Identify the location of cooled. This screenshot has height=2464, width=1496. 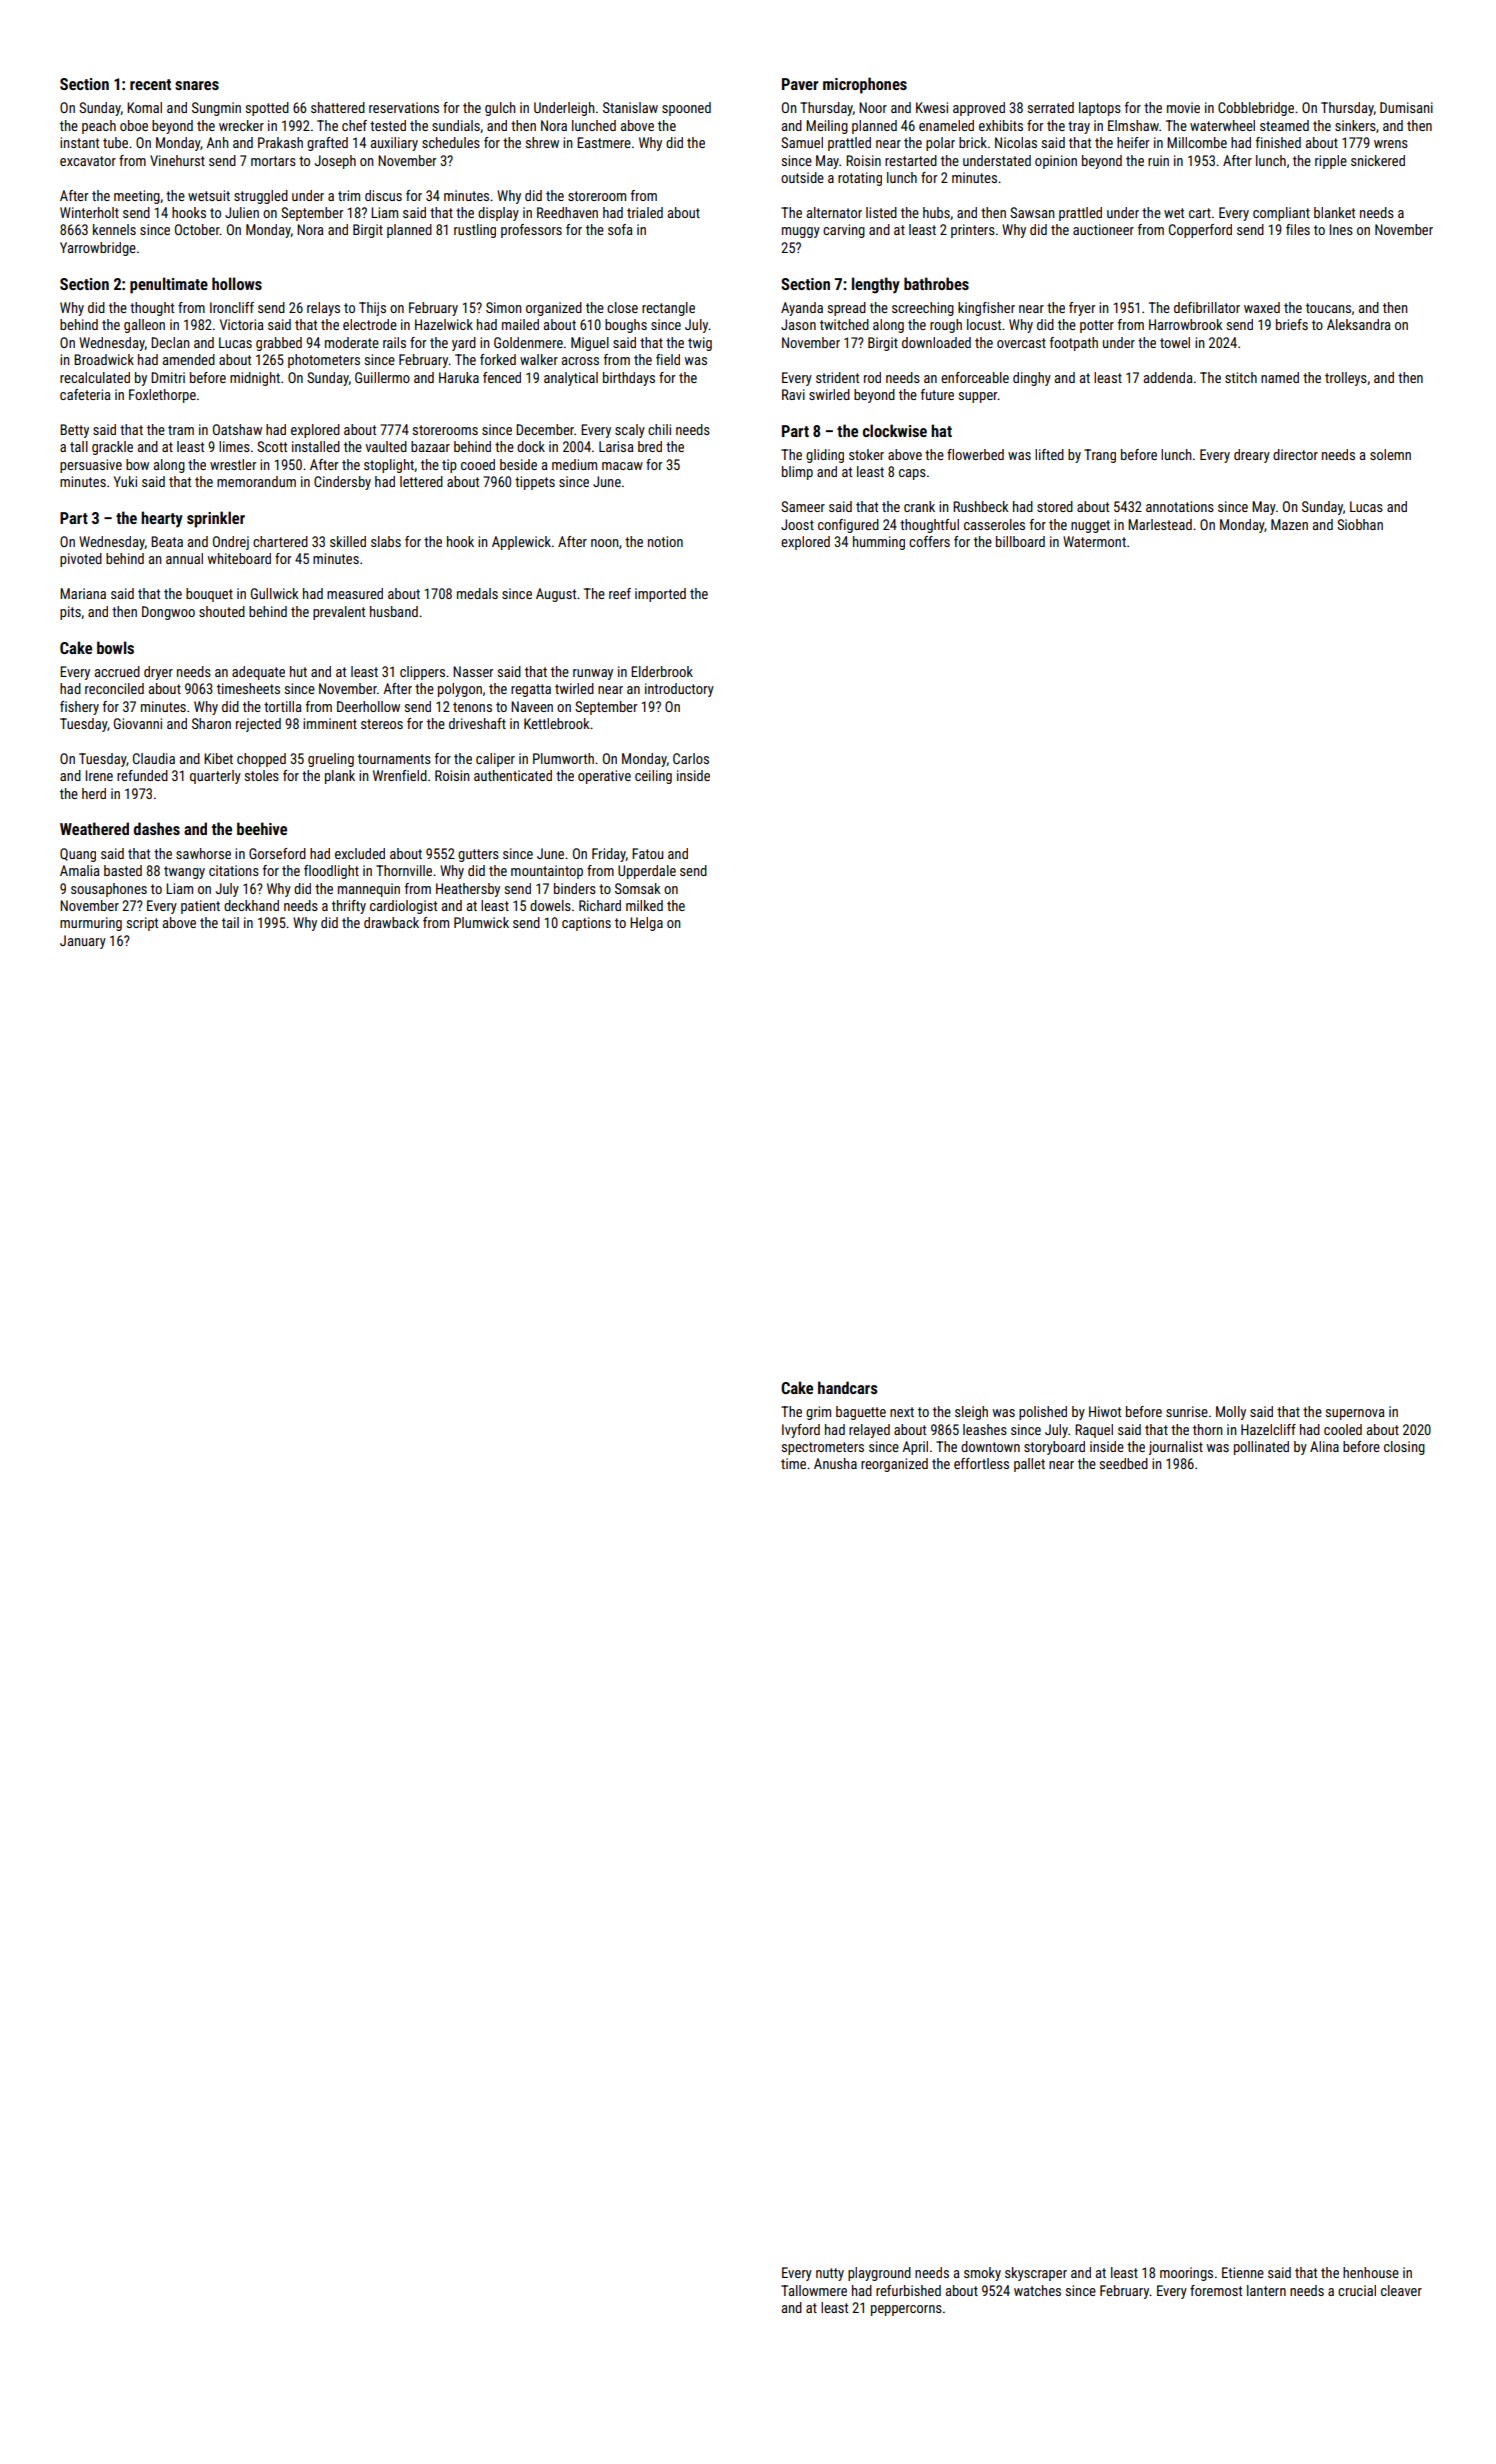
(1343, 1429).
